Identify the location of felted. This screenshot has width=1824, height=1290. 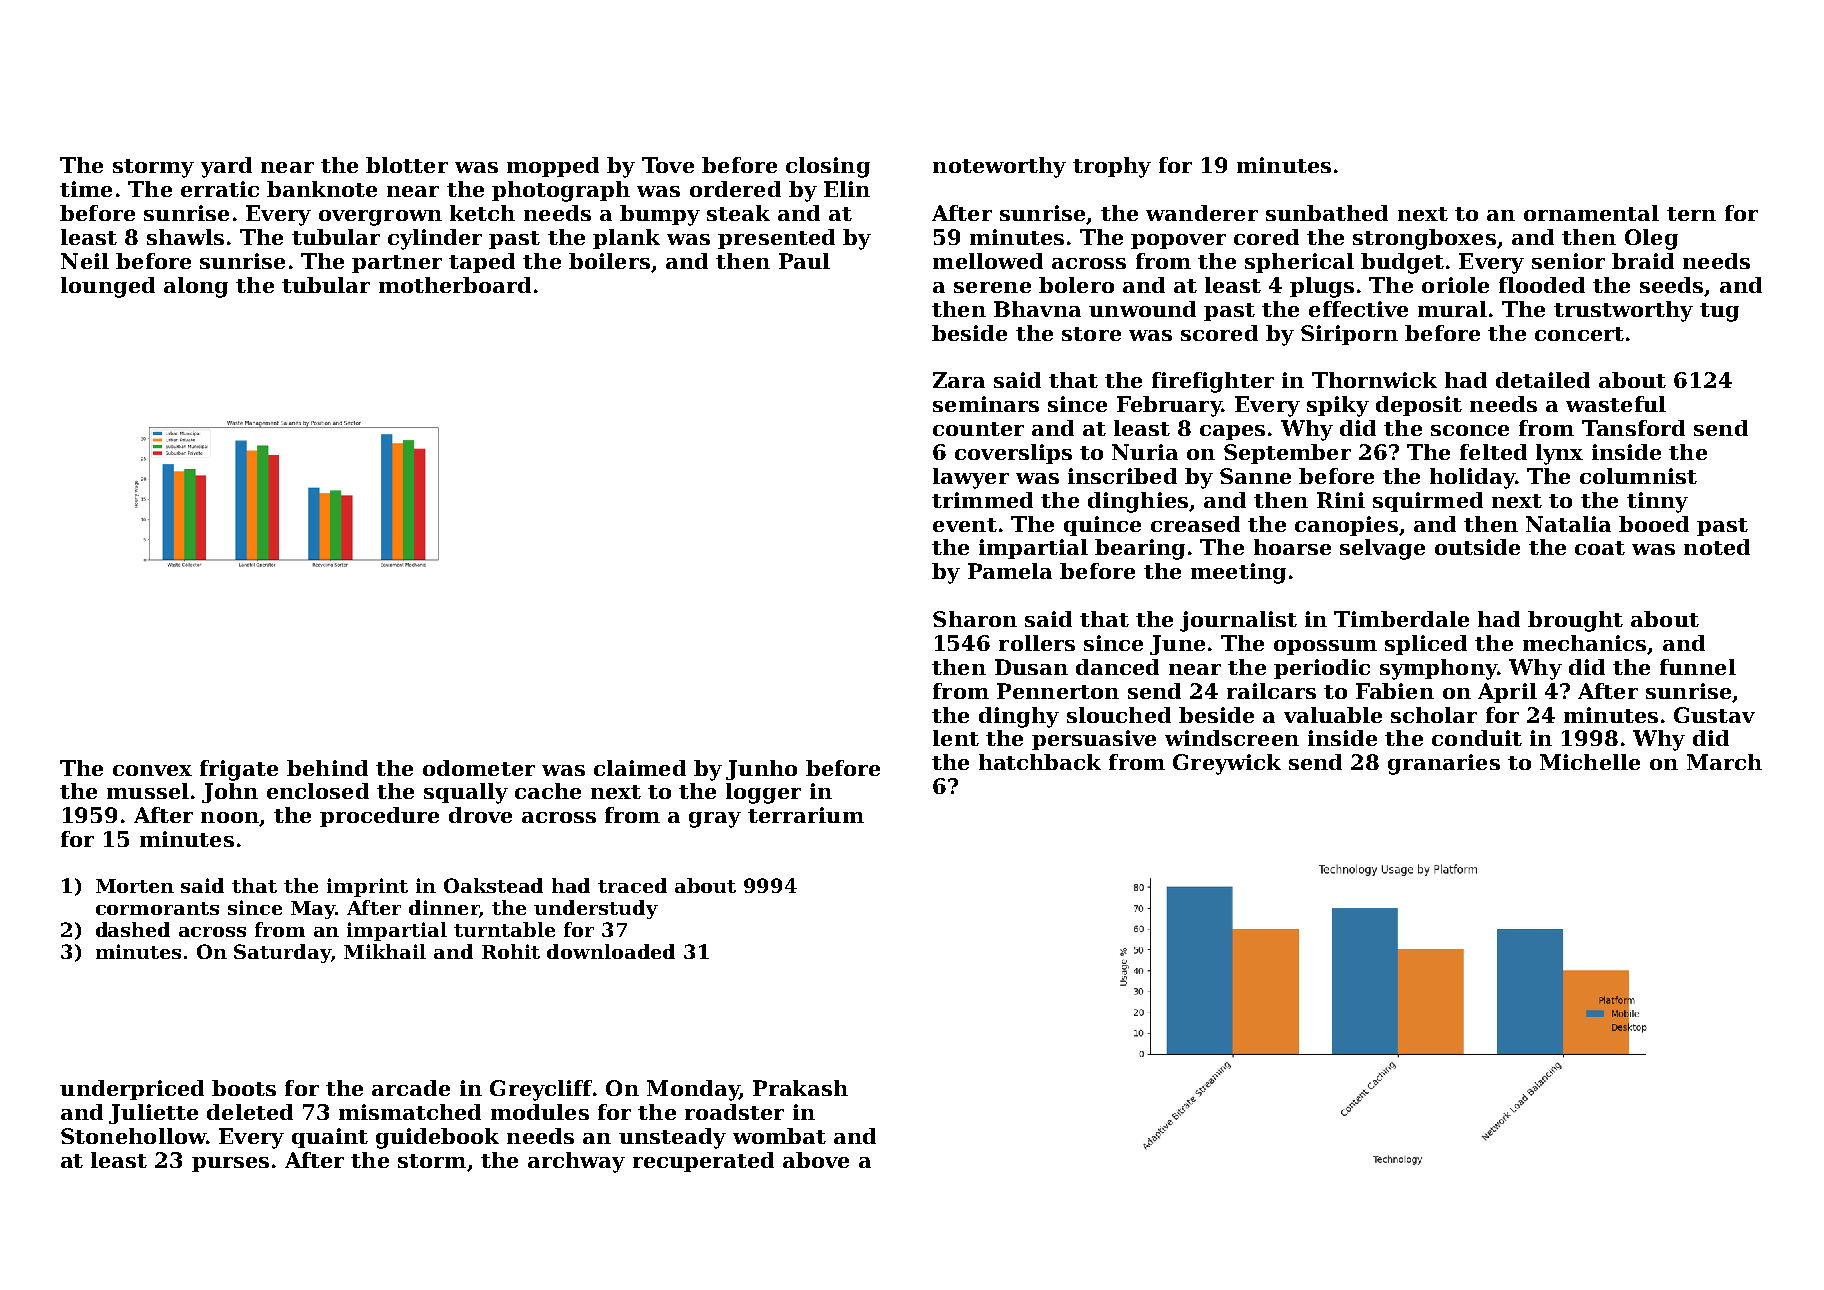
(1493, 452).
